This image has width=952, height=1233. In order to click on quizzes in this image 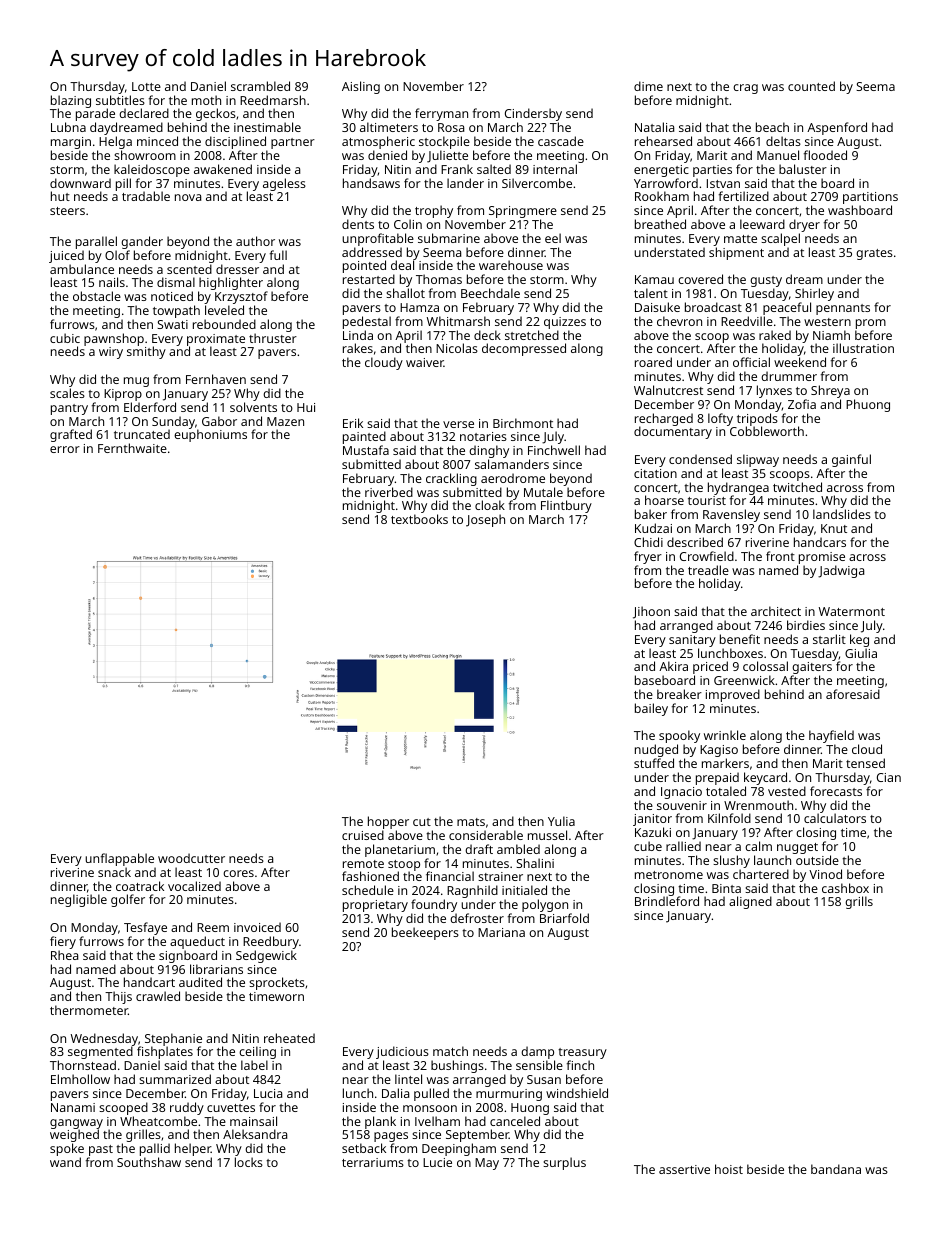, I will do `click(565, 323)`.
